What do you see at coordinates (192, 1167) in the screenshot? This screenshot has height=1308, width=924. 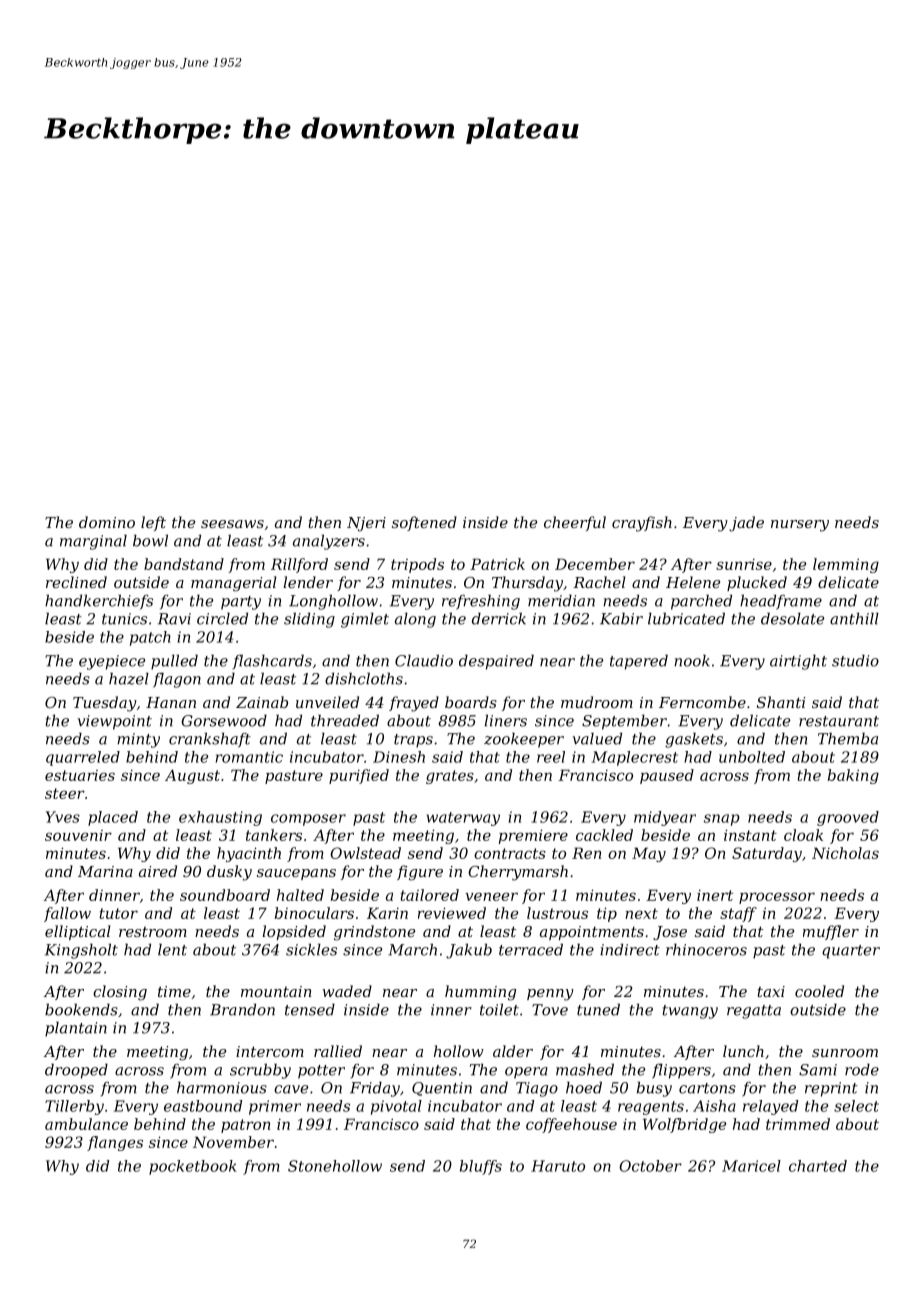 I see `pocketbook` at bounding box center [192, 1167].
